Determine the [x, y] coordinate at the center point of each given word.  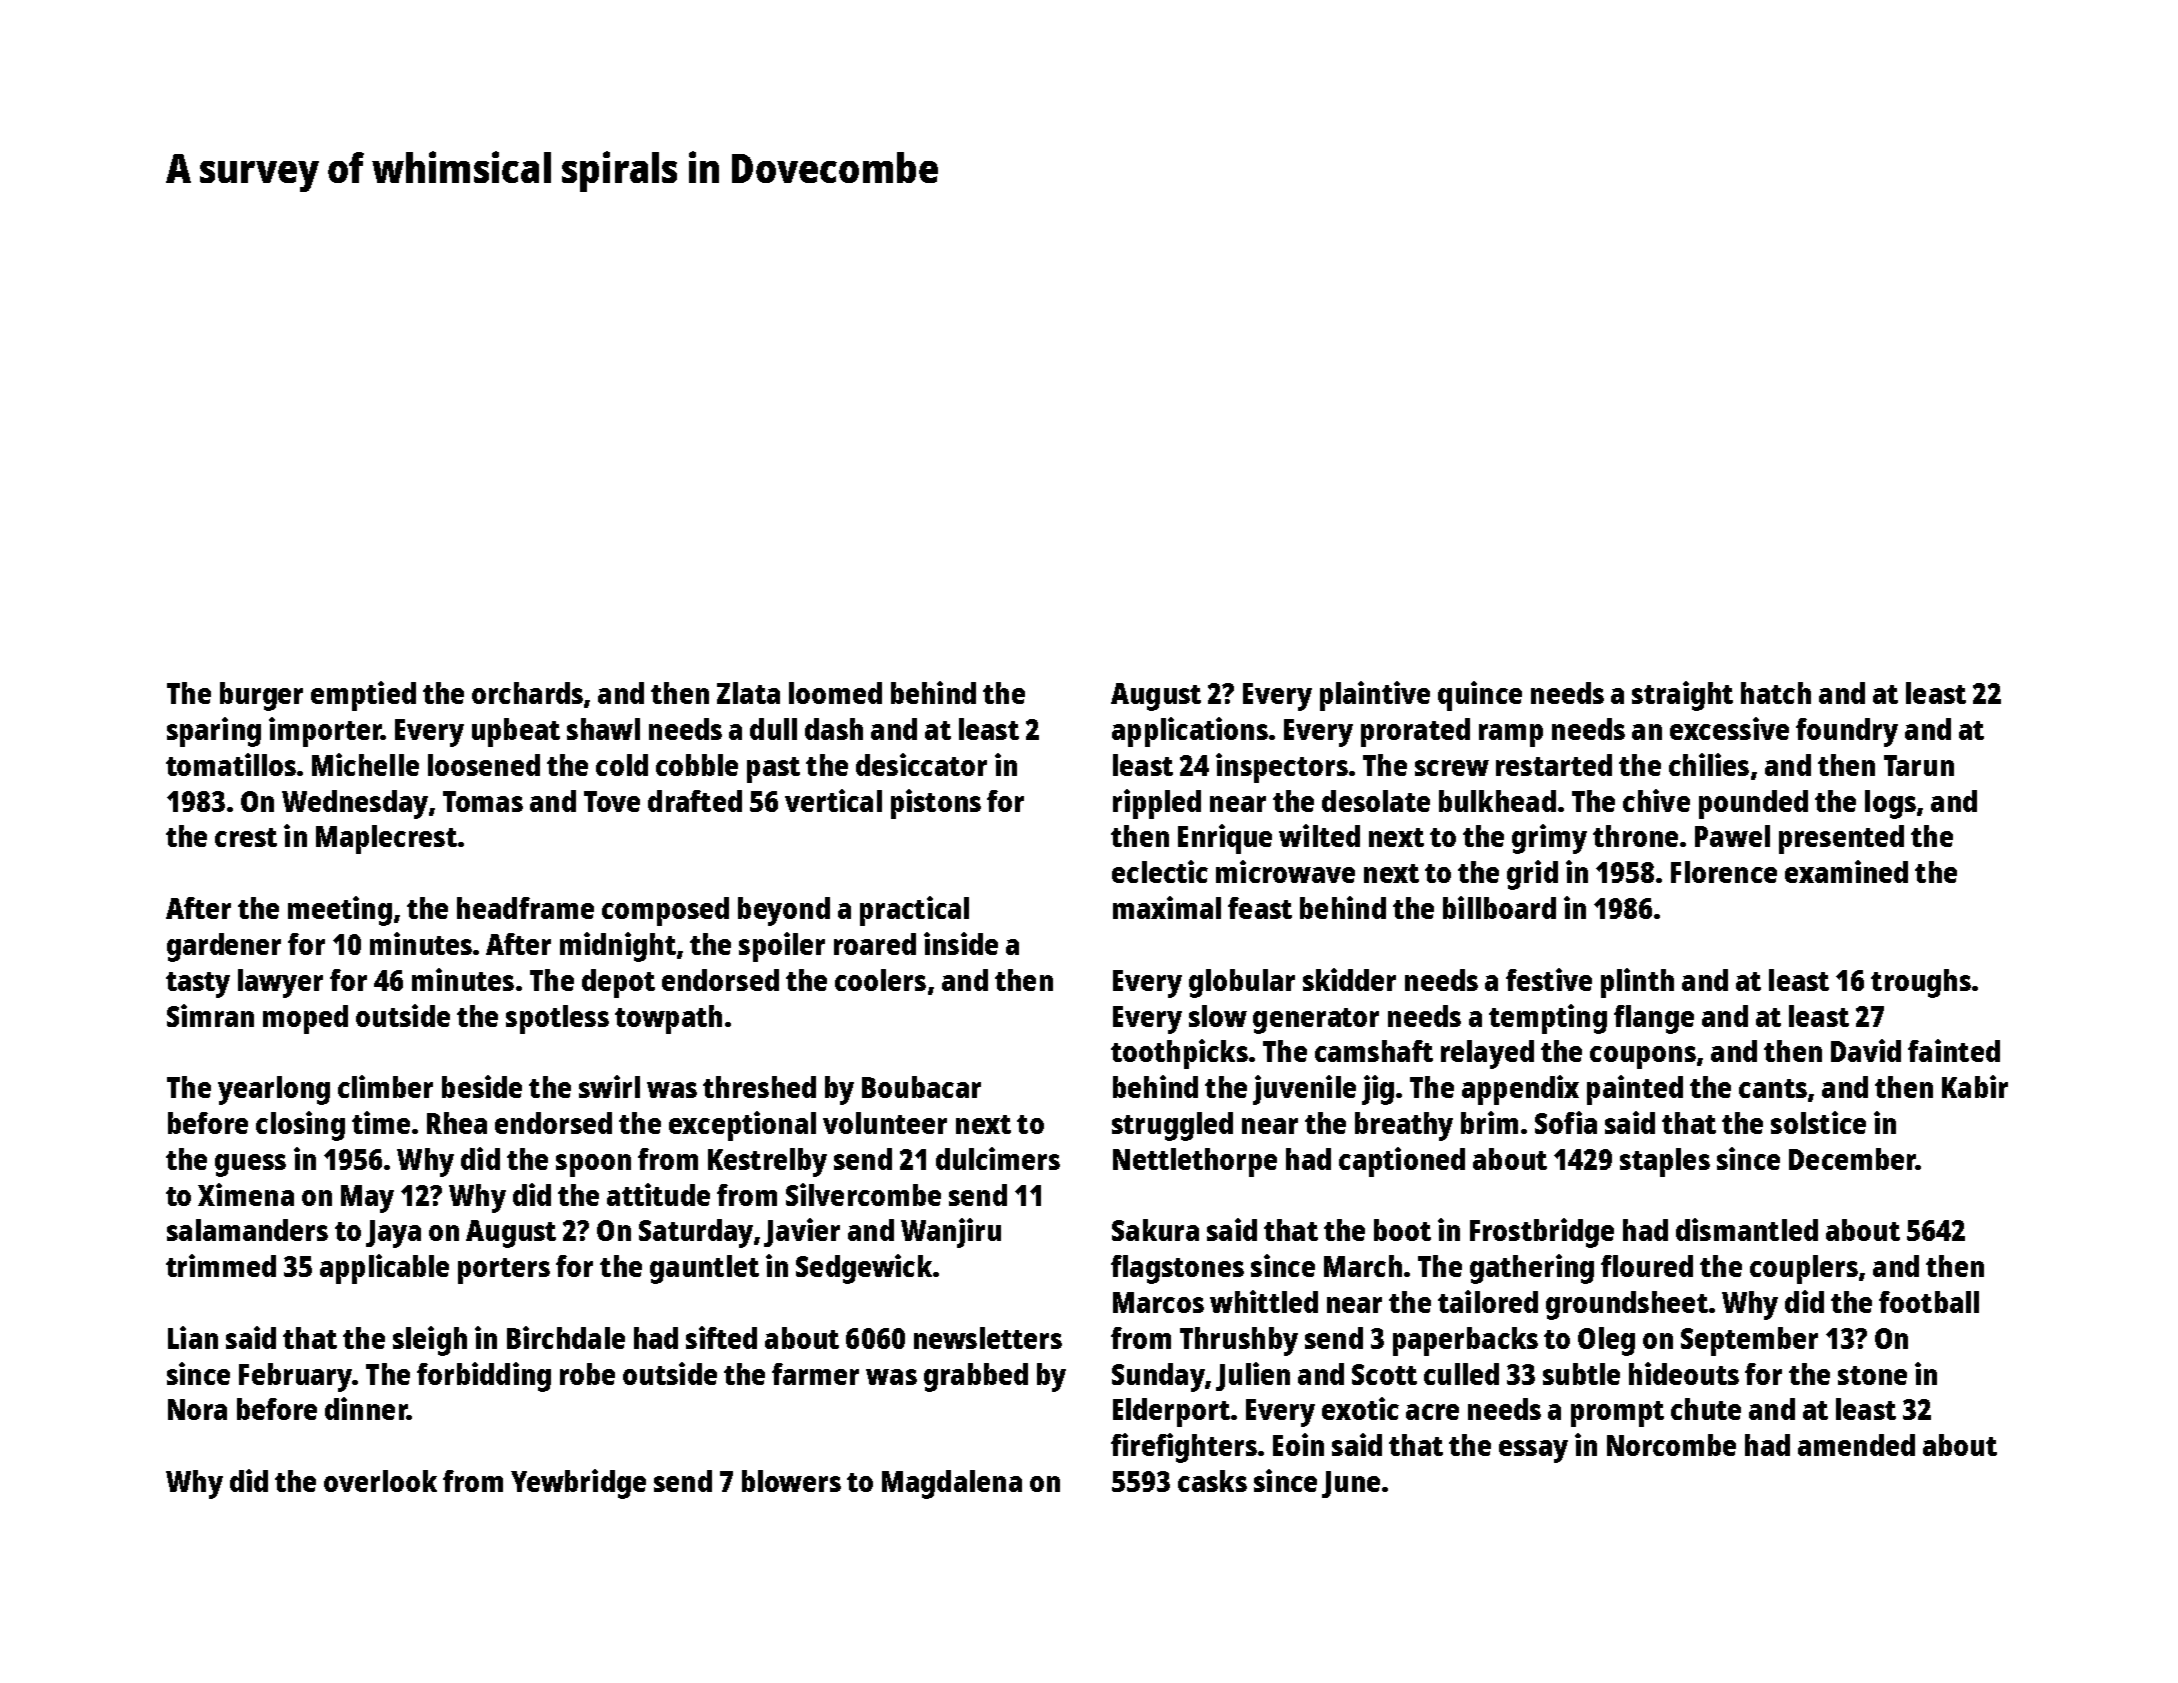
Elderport [1171, 1412]
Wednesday [355, 804]
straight [1682, 696]
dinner [366, 1408]
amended [1856, 1445]
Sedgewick [864, 1269]
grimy [1549, 839]
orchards [527, 693]
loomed [835, 693]
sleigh [430, 1341]
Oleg [1606, 1341]
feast [1260, 908]
